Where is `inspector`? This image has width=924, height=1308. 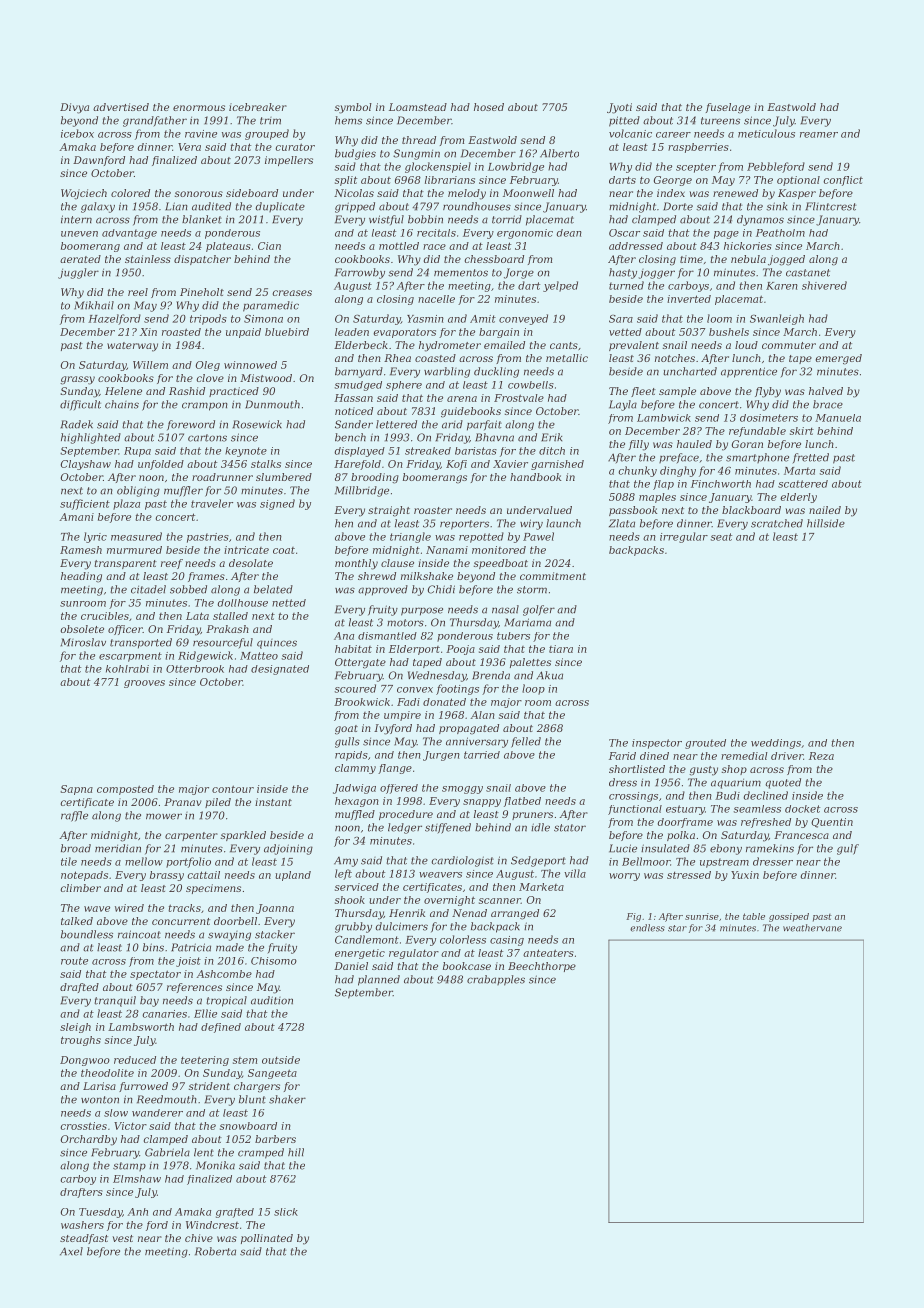 inspector is located at coordinates (657, 744).
